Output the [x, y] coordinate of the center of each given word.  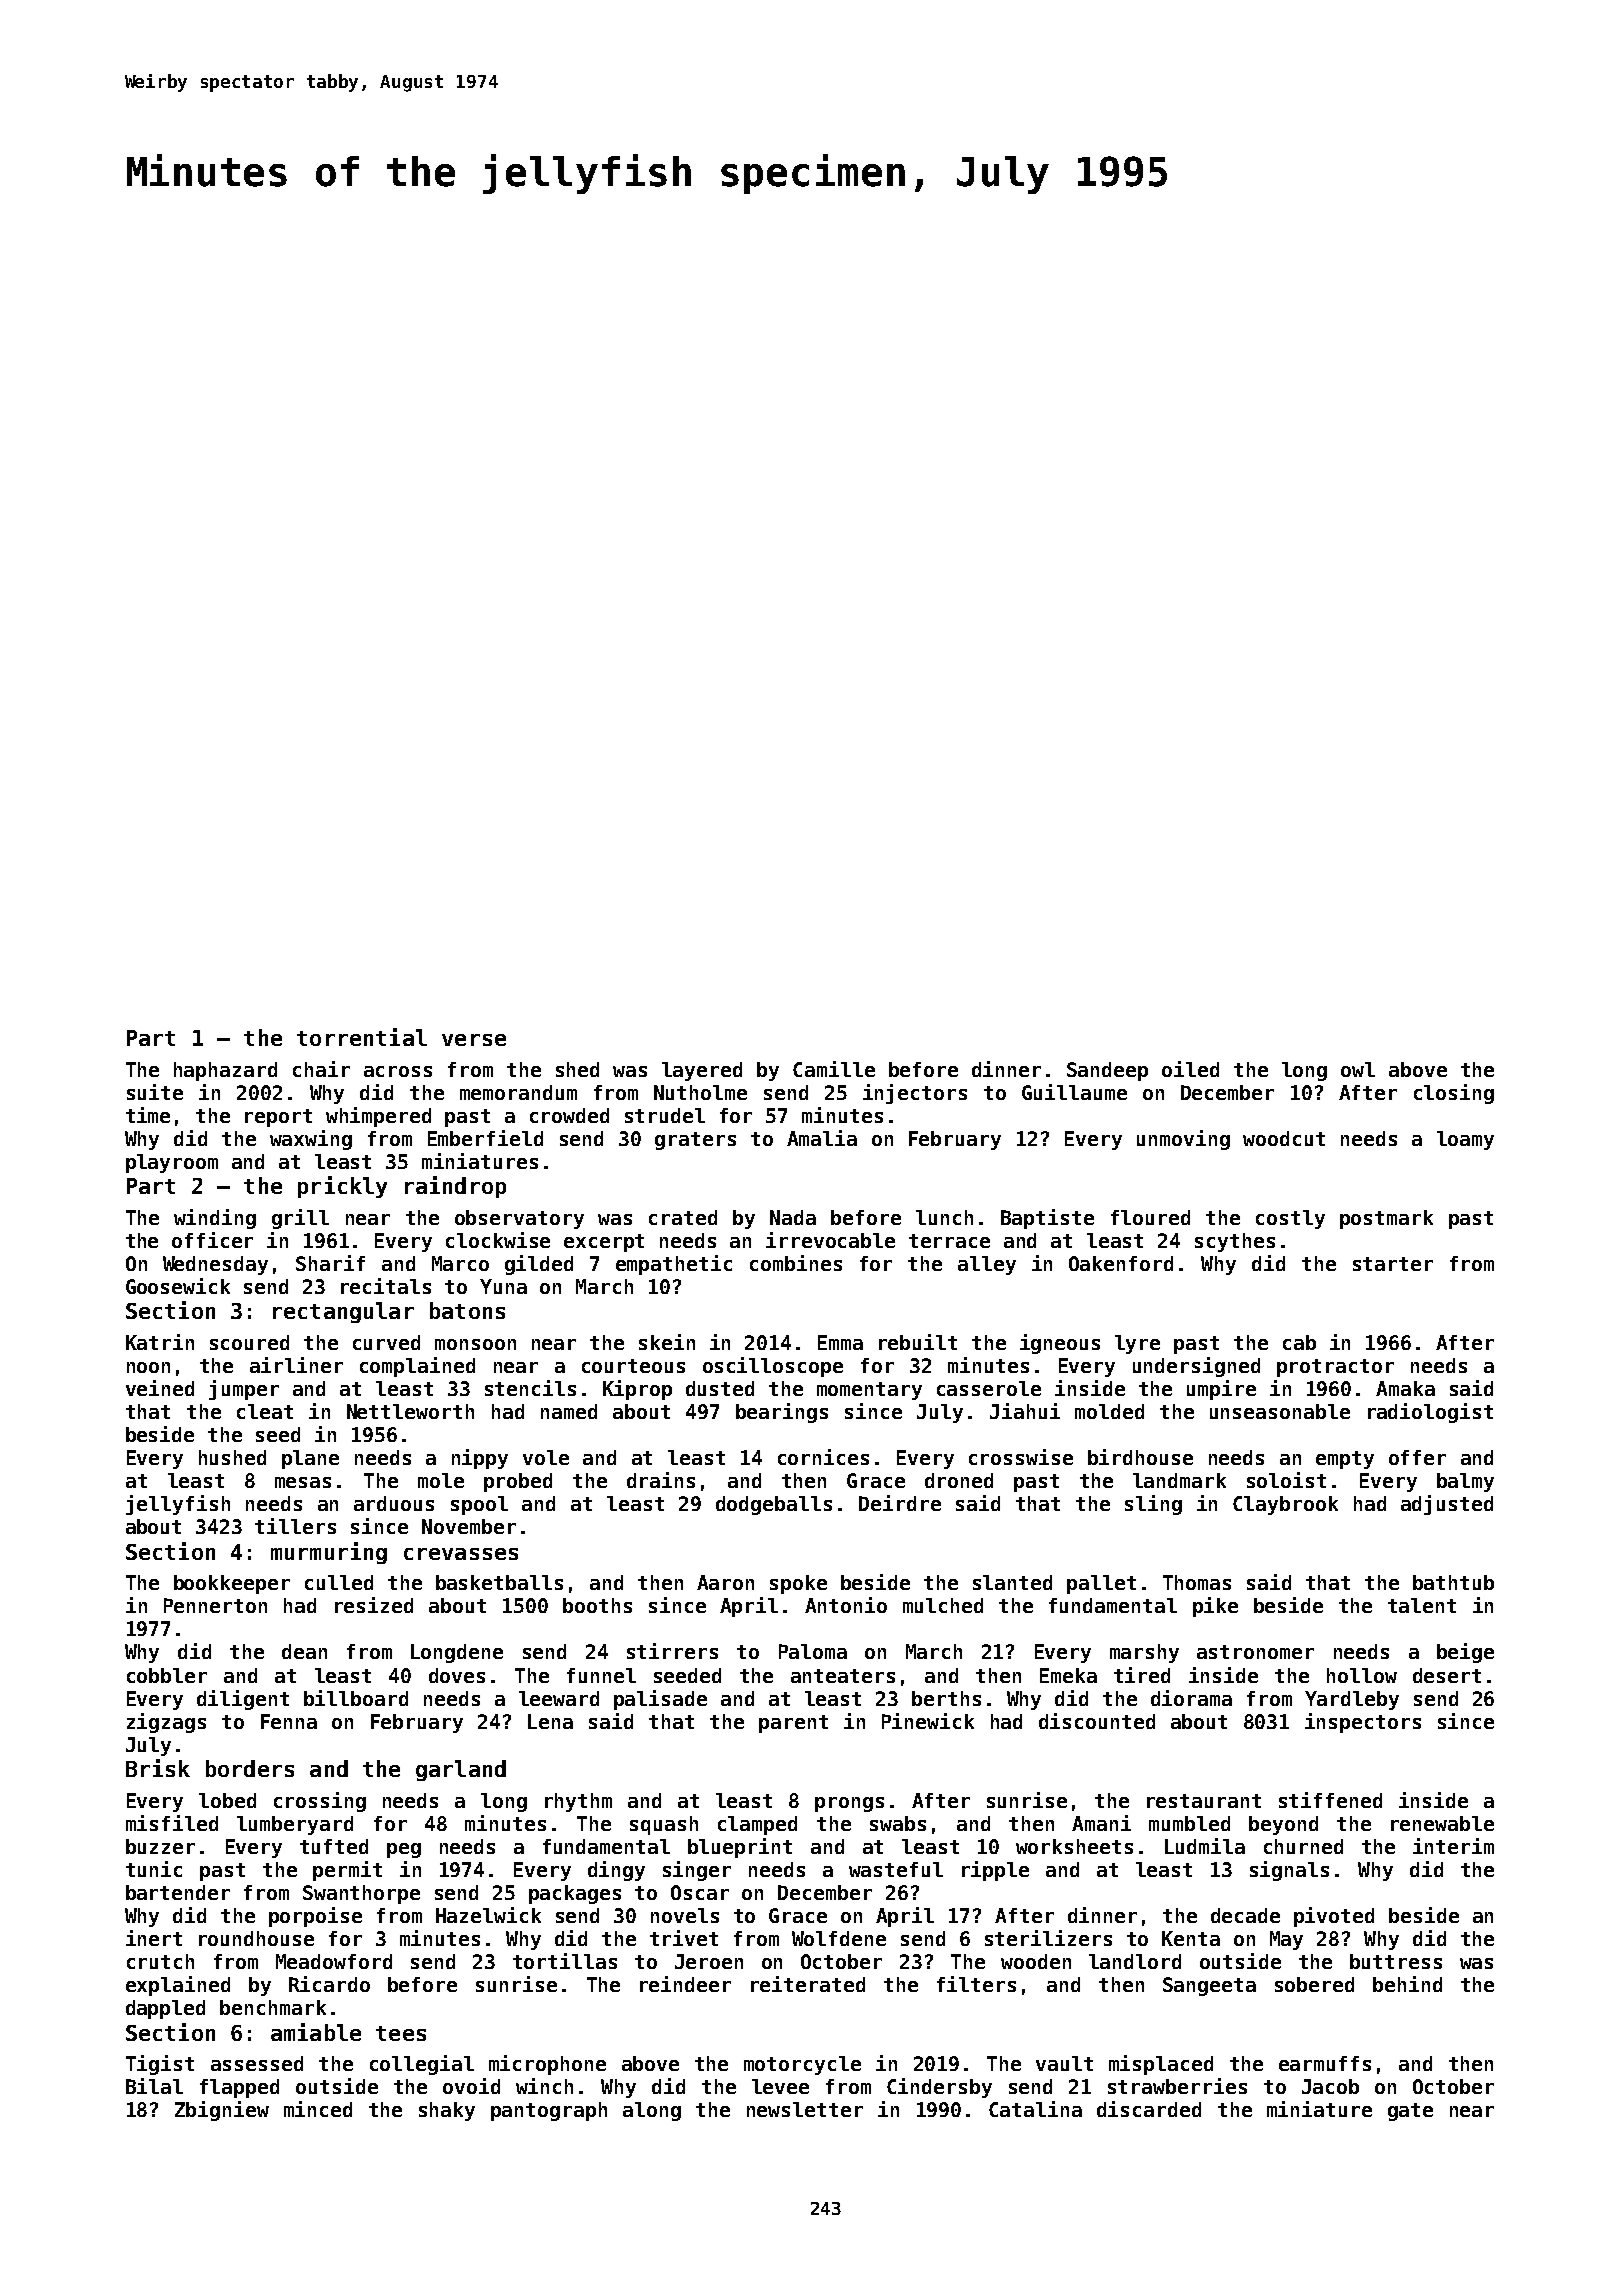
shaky [447, 2111]
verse [474, 1040]
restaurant [1204, 1801]
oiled [1190, 1069]
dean [304, 1651]
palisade [660, 1700]
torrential [362, 1037]
